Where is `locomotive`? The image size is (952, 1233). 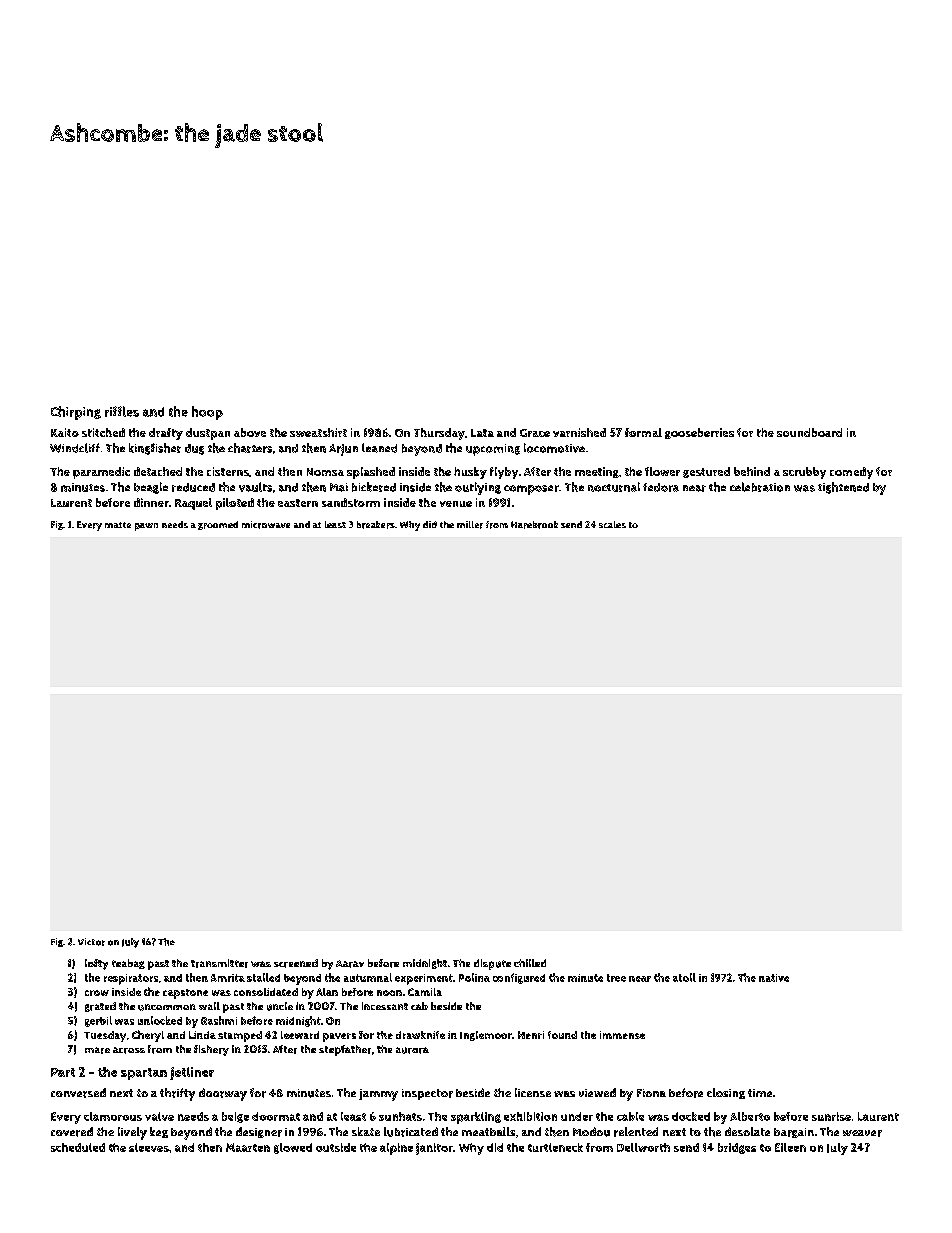
locomotive is located at coordinates (554, 448).
